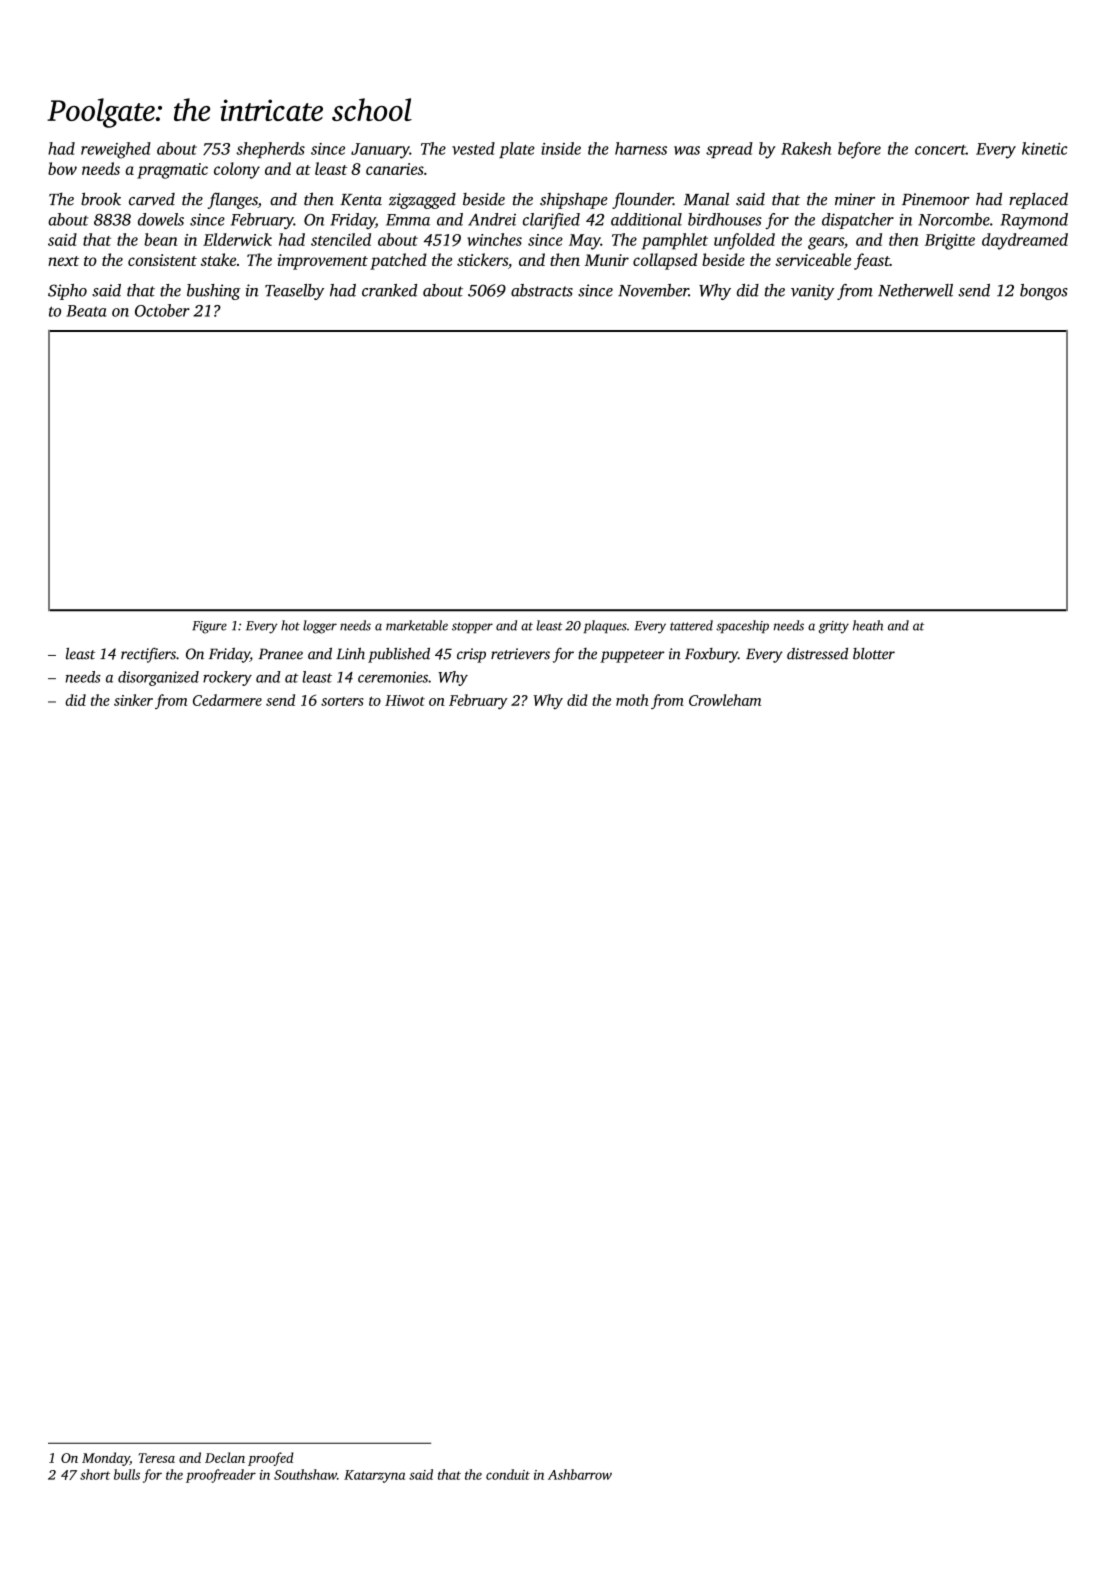 The image size is (1116, 1578). I want to click on Beata, so click(86, 311).
